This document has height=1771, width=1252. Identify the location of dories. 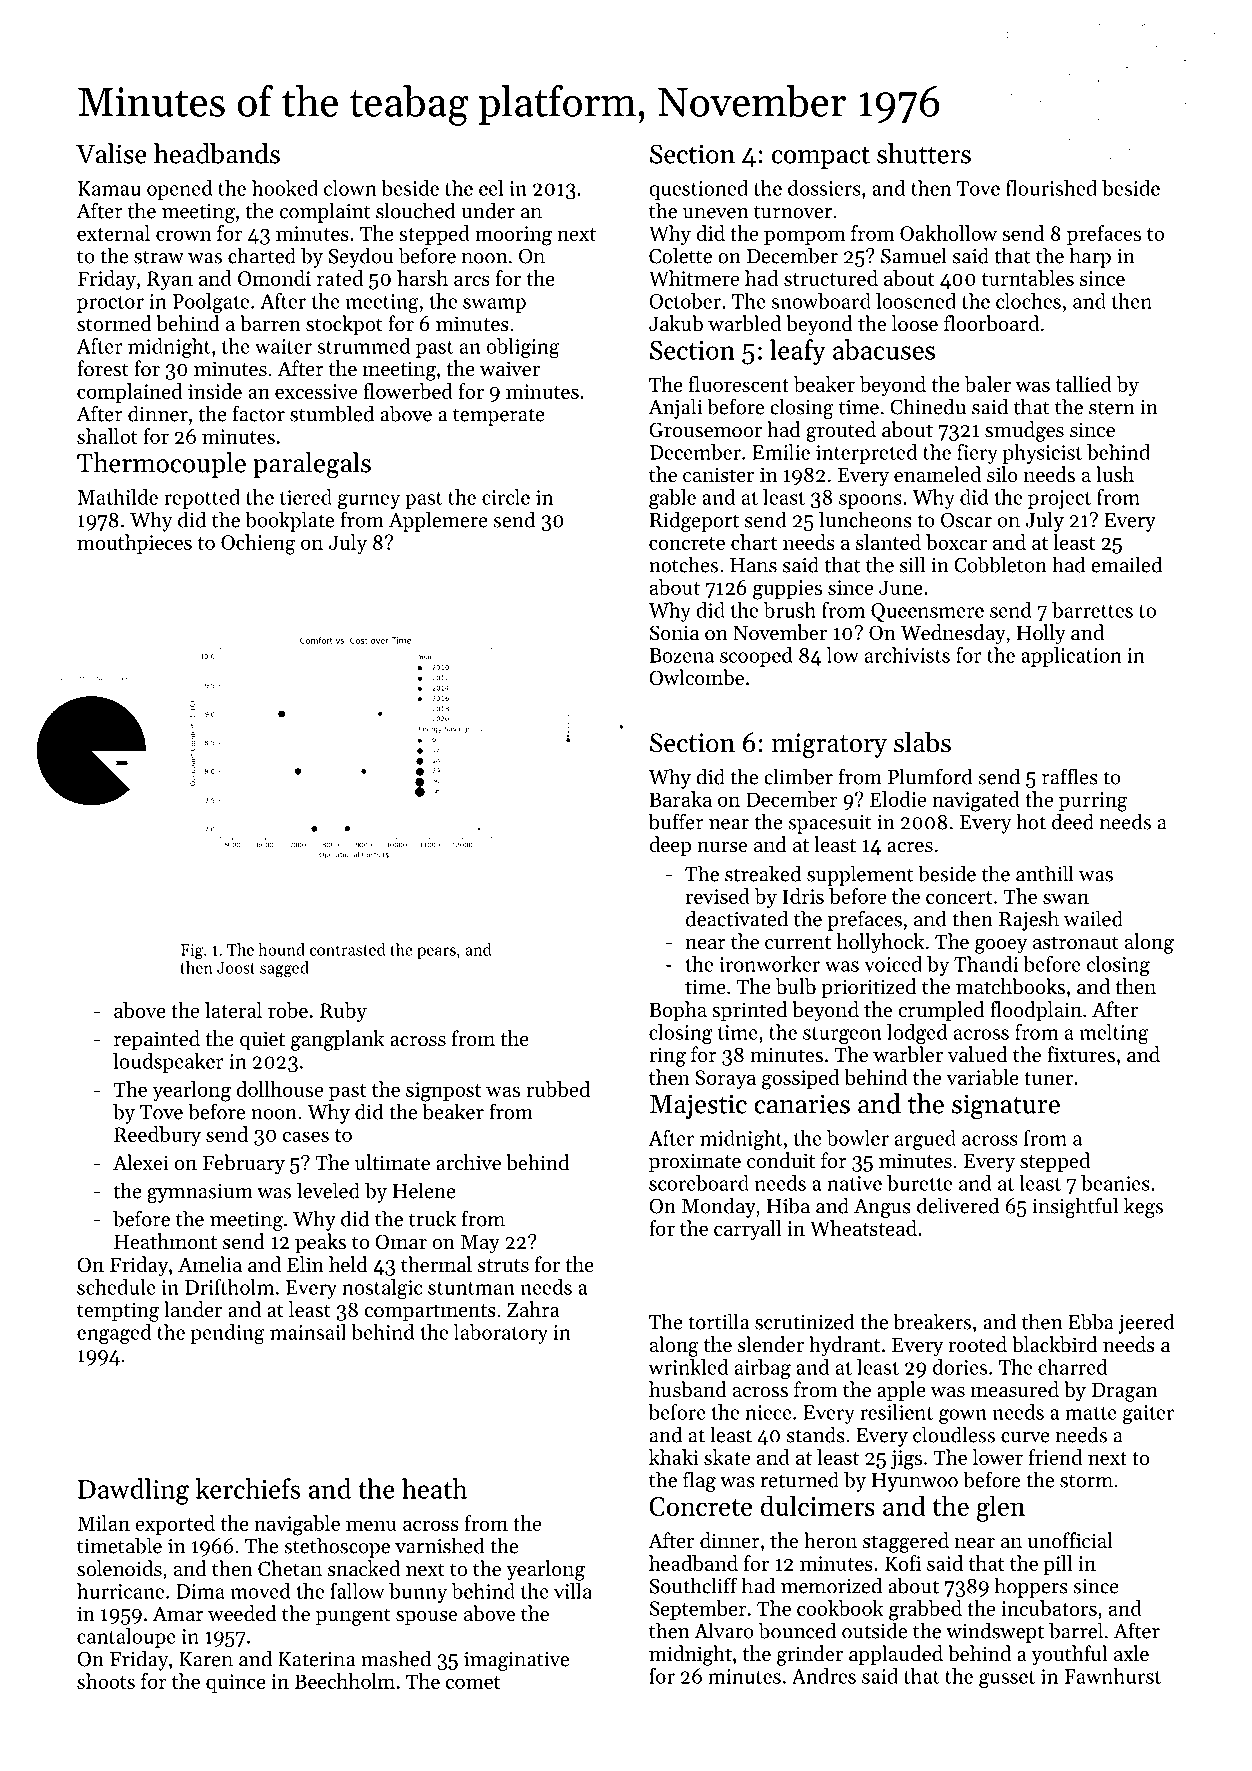
(960, 1367).
